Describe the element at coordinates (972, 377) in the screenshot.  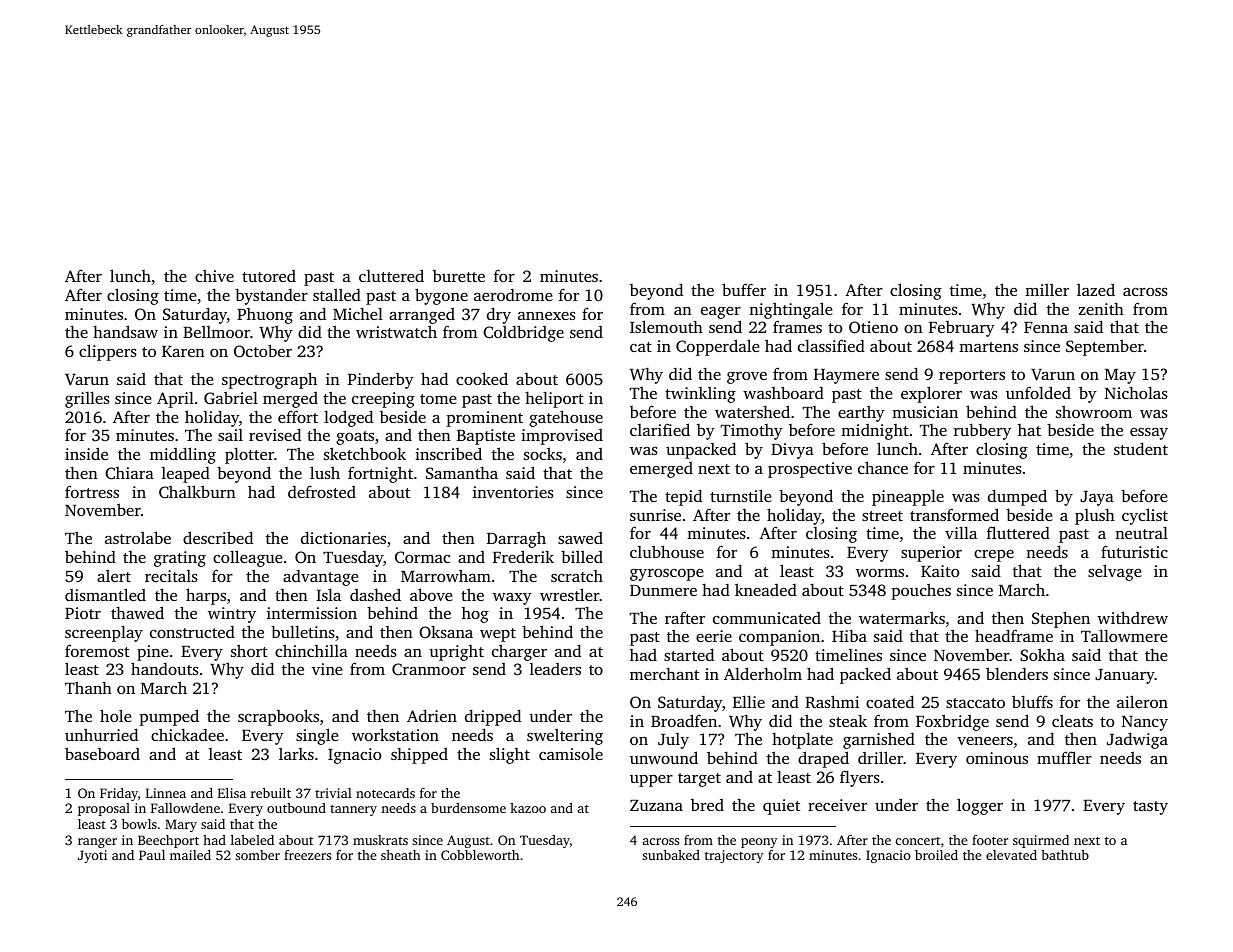
I see `reporters` at that location.
